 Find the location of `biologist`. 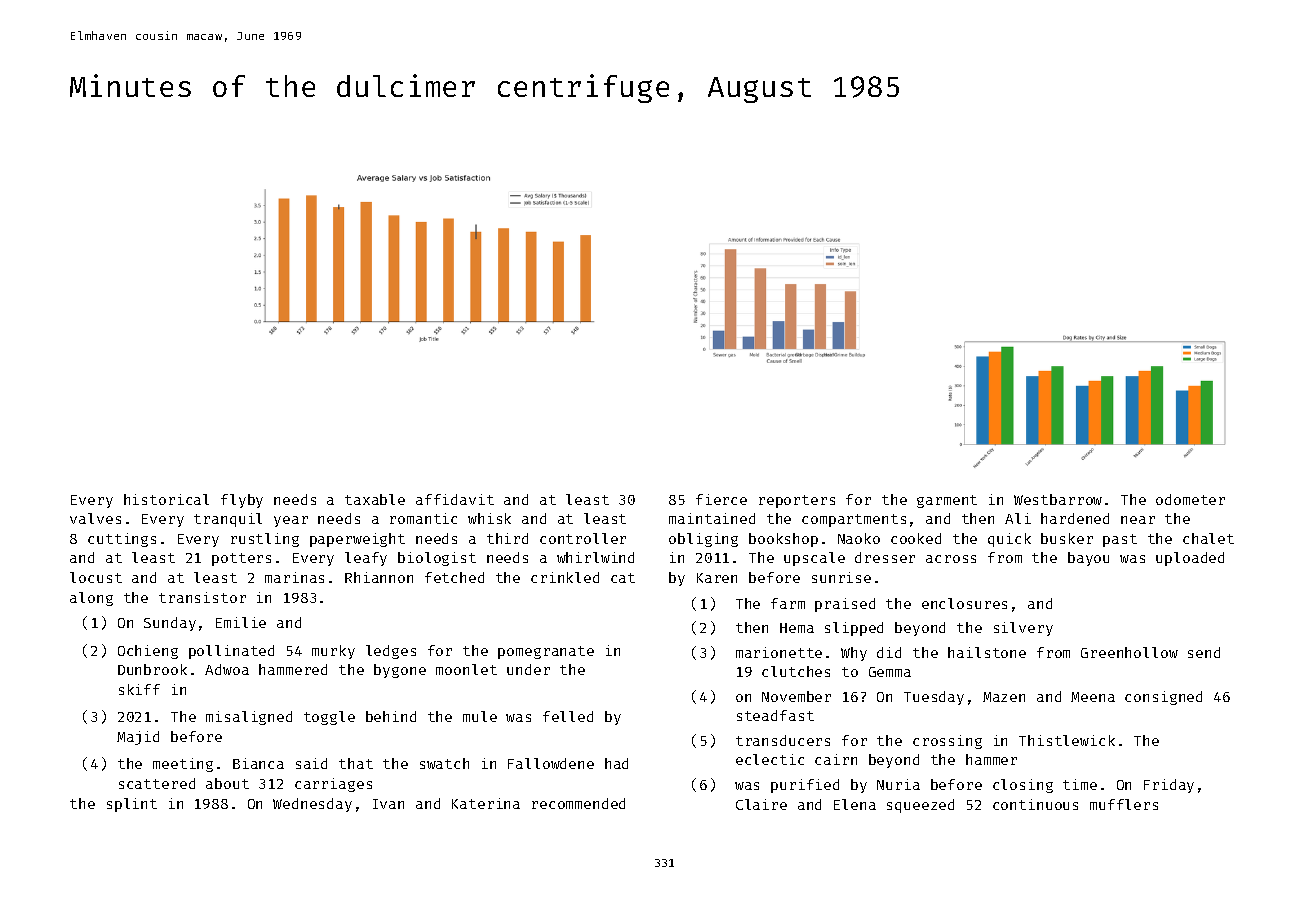

biologist is located at coordinates (437, 559).
